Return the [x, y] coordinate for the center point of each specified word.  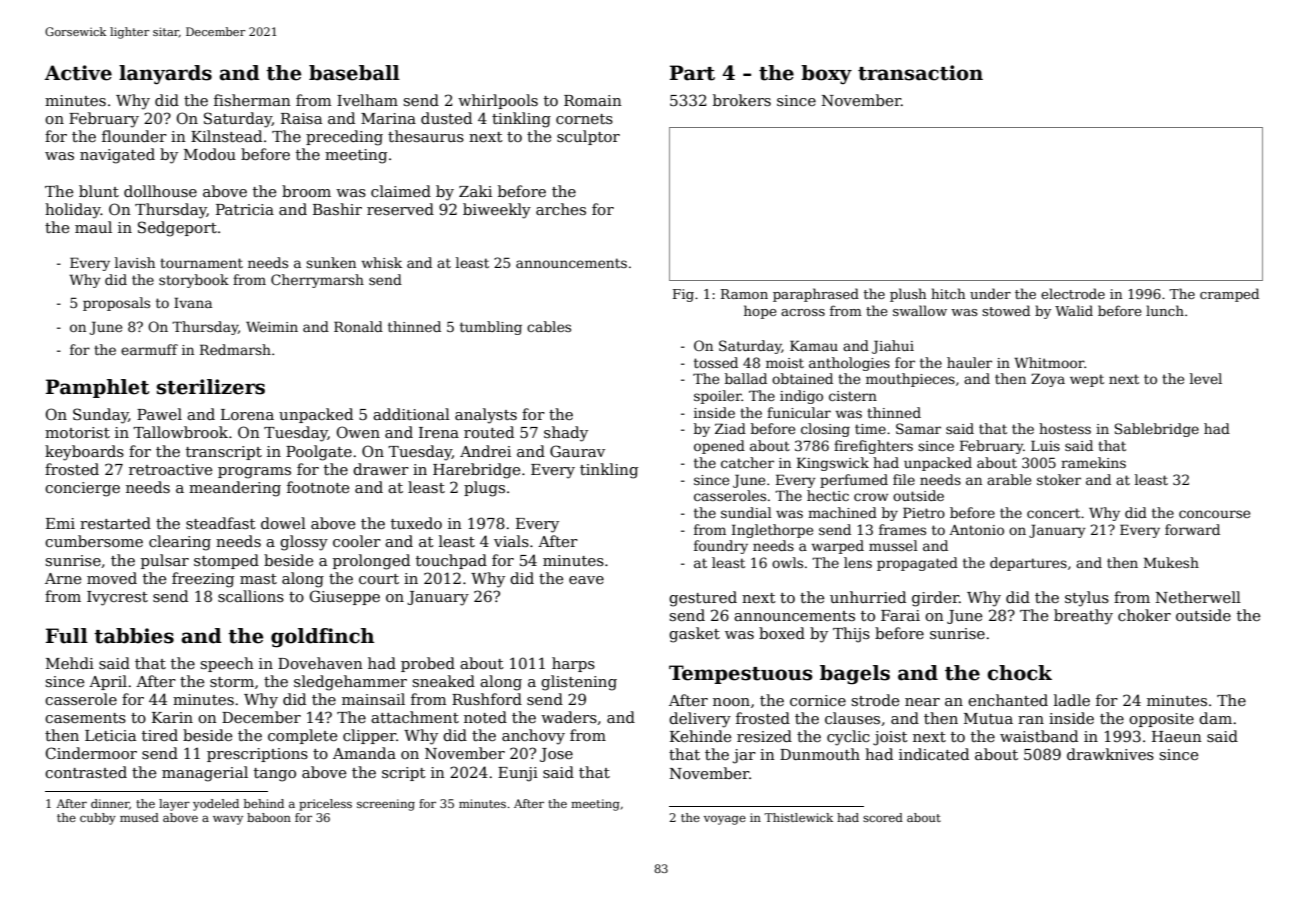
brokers [742, 100]
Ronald [358, 326]
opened [719, 447]
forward [1192, 529]
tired [160, 735]
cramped [1229, 295]
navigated [117, 156]
